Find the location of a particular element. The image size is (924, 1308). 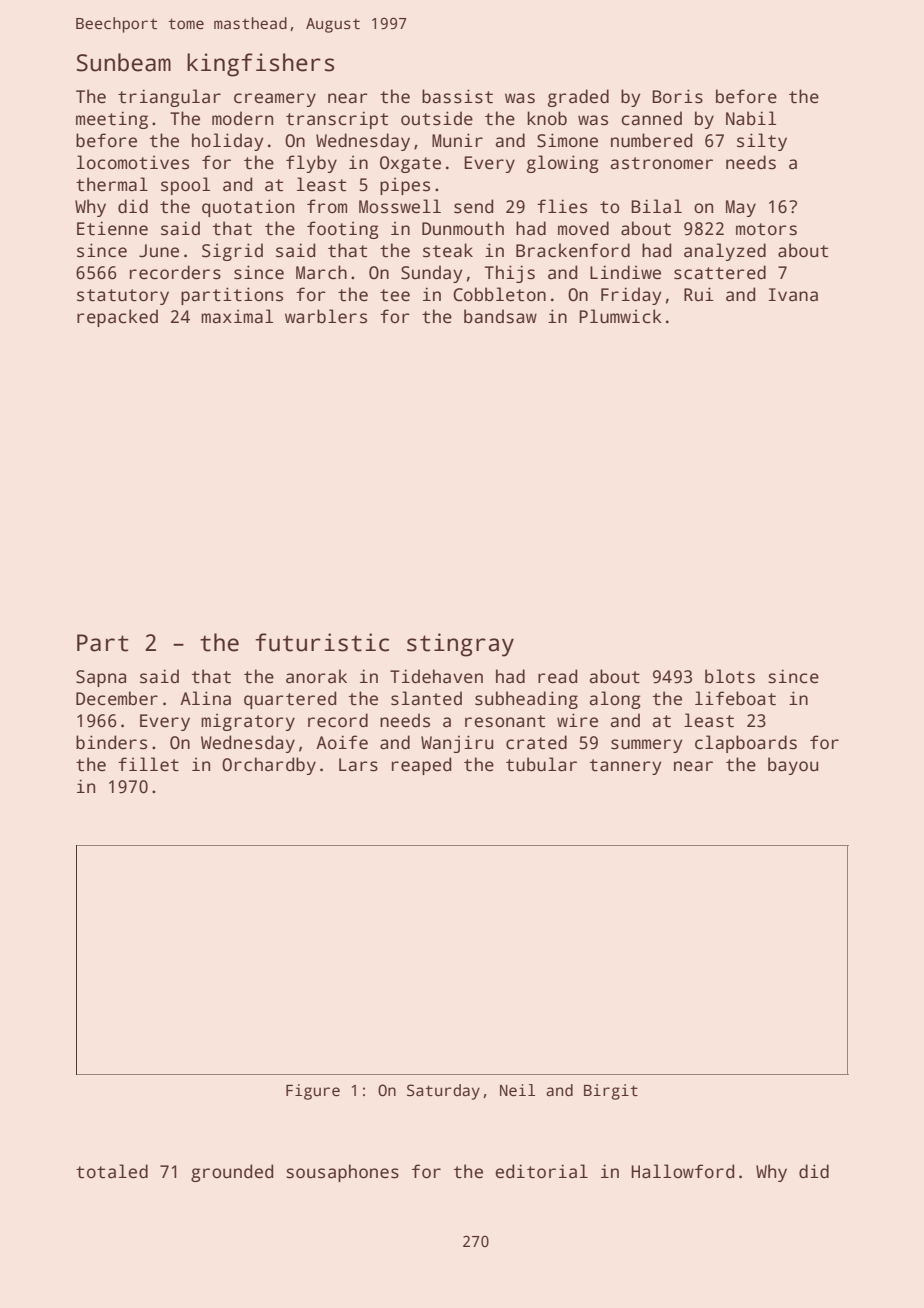

Hallowford is located at coordinates (682, 1171).
